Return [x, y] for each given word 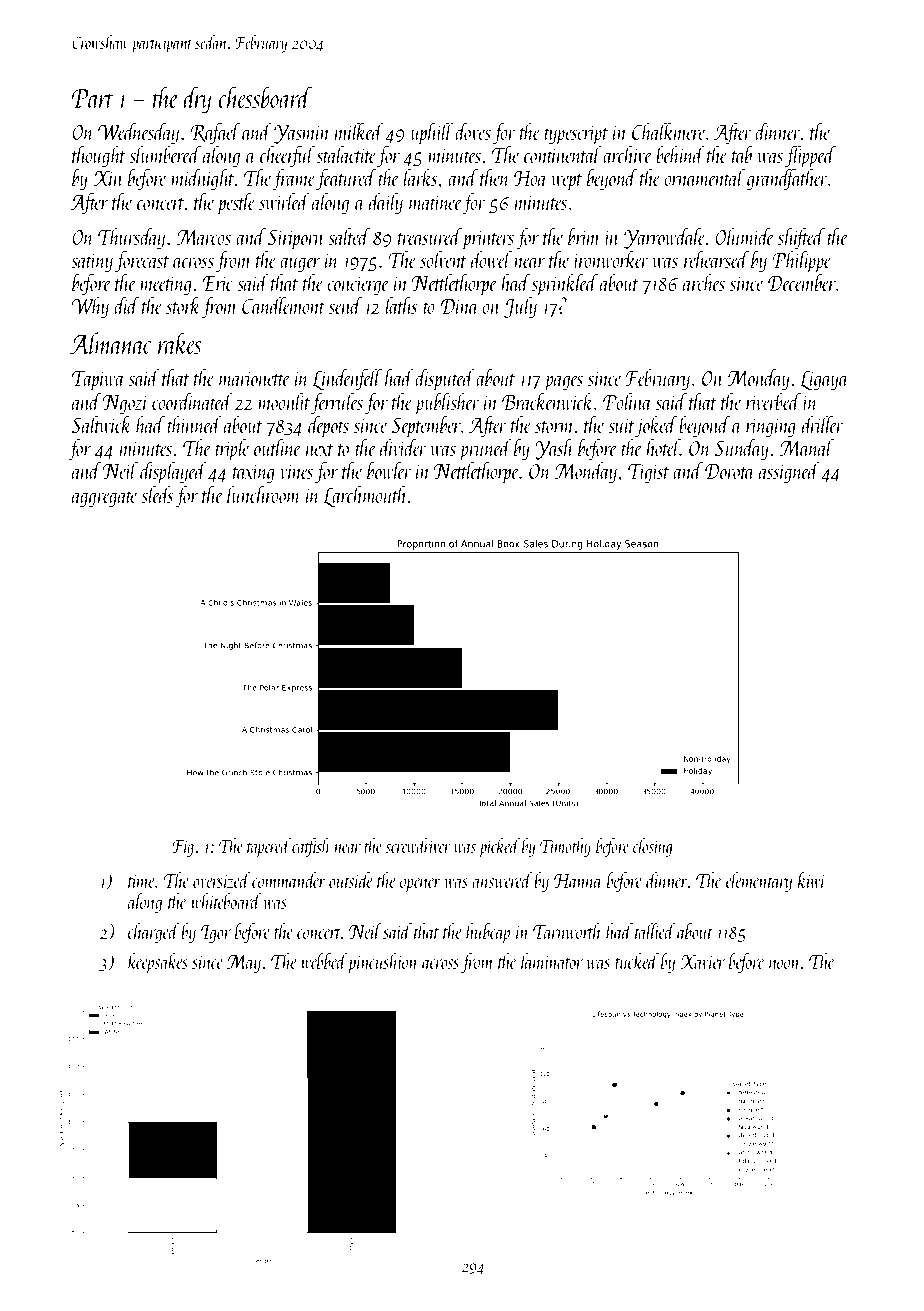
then [495, 177]
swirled [284, 201]
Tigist [648, 473]
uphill [432, 133]
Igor [216, 934]
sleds [157, 494]
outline [277, 447]
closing [653, 847]
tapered [269, 847]
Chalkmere [669, 131]
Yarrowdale [665, 238]
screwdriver [418, 845]
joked [656, 426]
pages [563, 383]
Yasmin [302, 134]
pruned [485, 450]
